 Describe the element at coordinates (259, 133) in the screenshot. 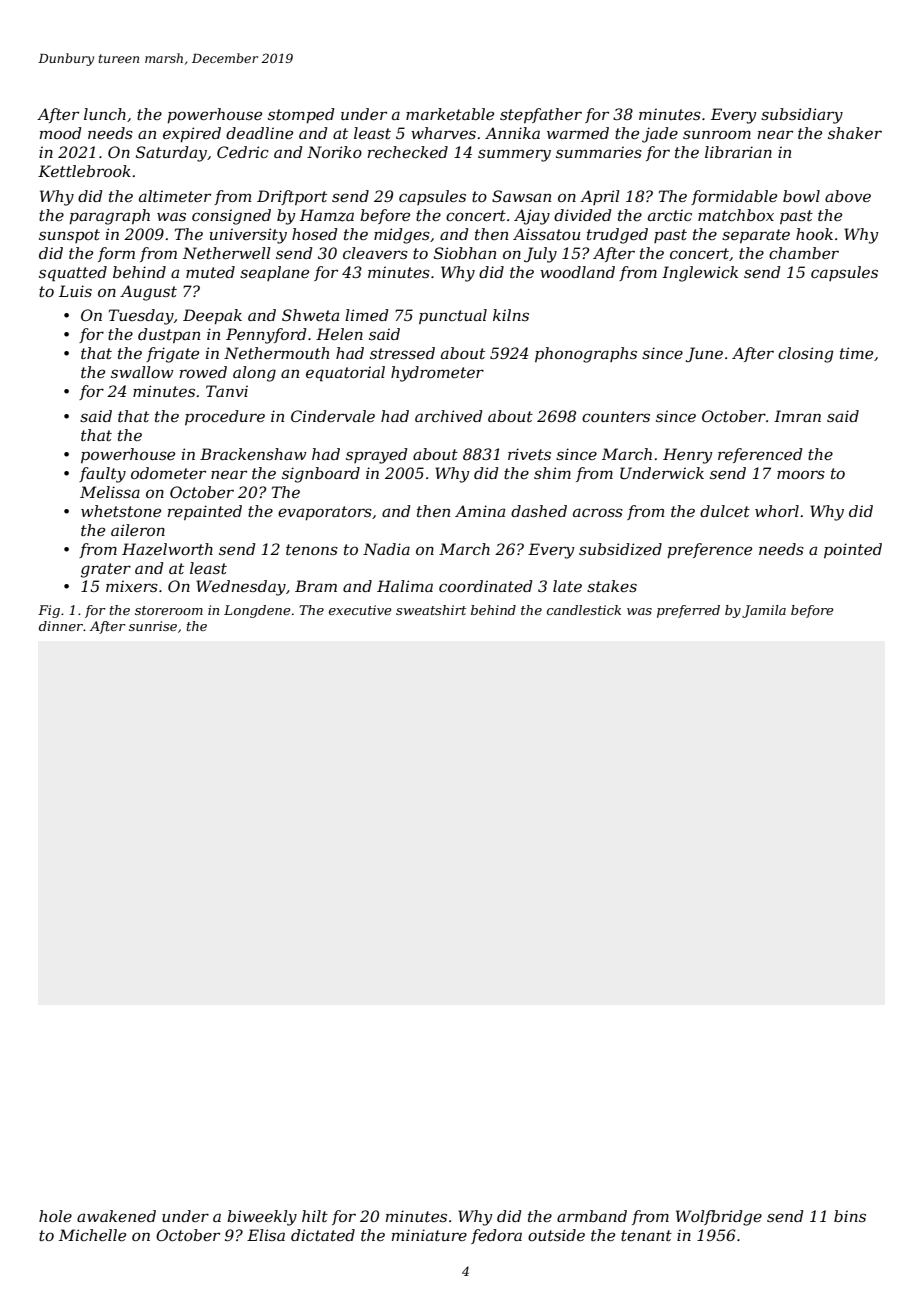

I see `deadline` at that location.
